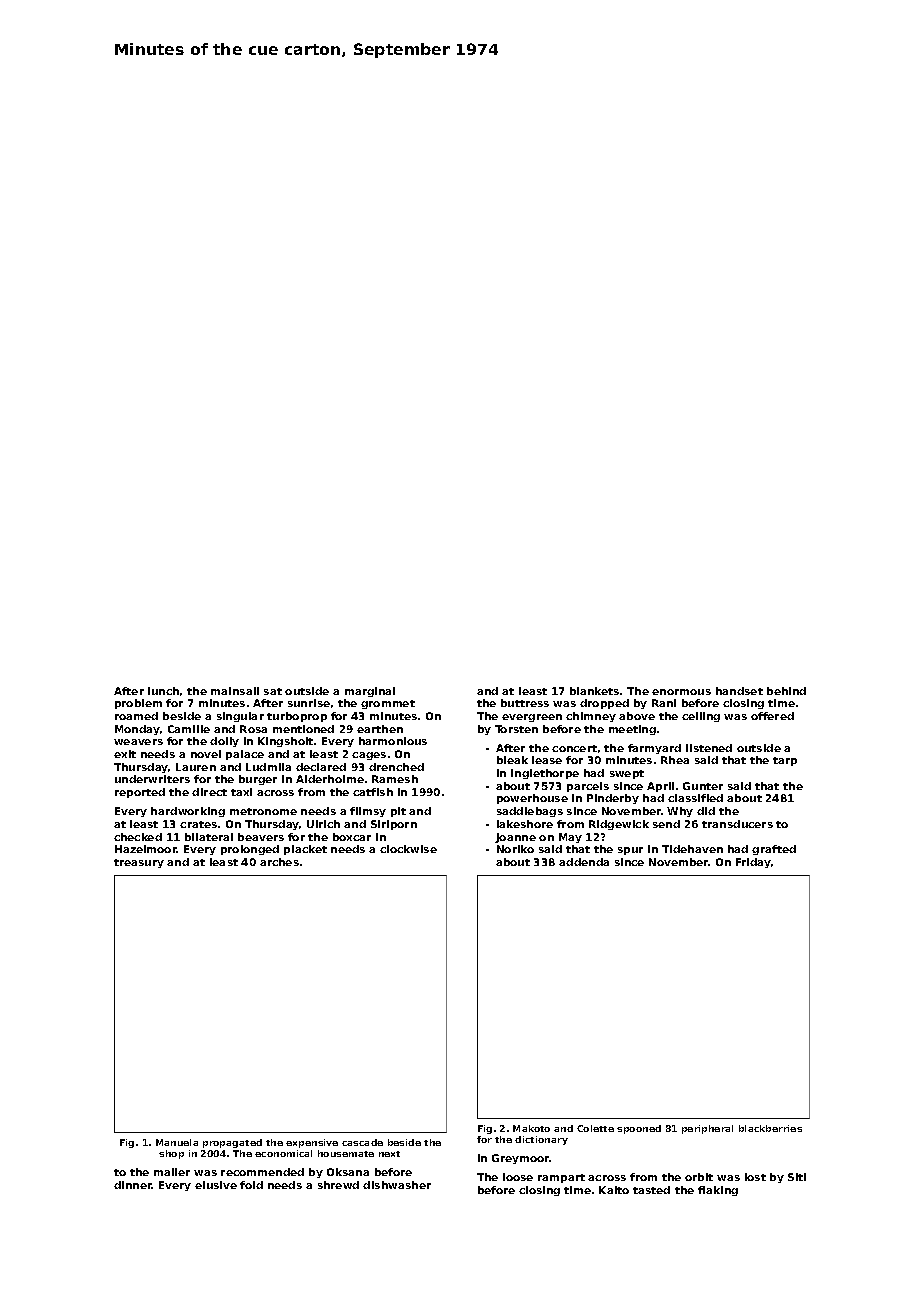  Describe the element at coordinates (753, 863) in the screenshot. I see `Friday` at that location.
